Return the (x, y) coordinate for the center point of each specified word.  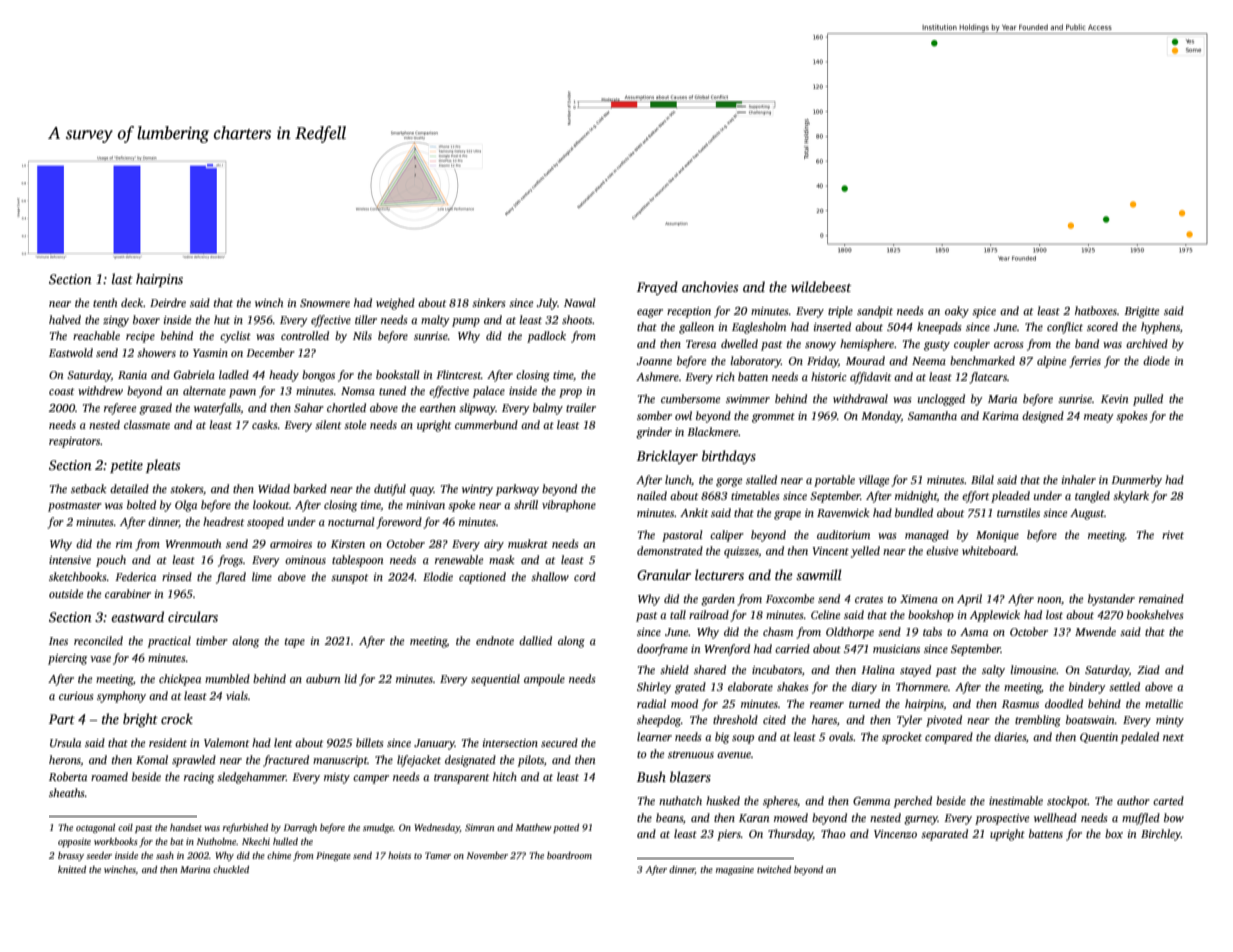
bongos (318, 376)
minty (1170, 721)
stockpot (1067, 802)
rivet (1173, 535)
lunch (678, 480)
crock (177, 718)
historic (828, 376)
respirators (74, 442)
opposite (74, 842)
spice (984, 312)
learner (654, 736)
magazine (735, 870)
